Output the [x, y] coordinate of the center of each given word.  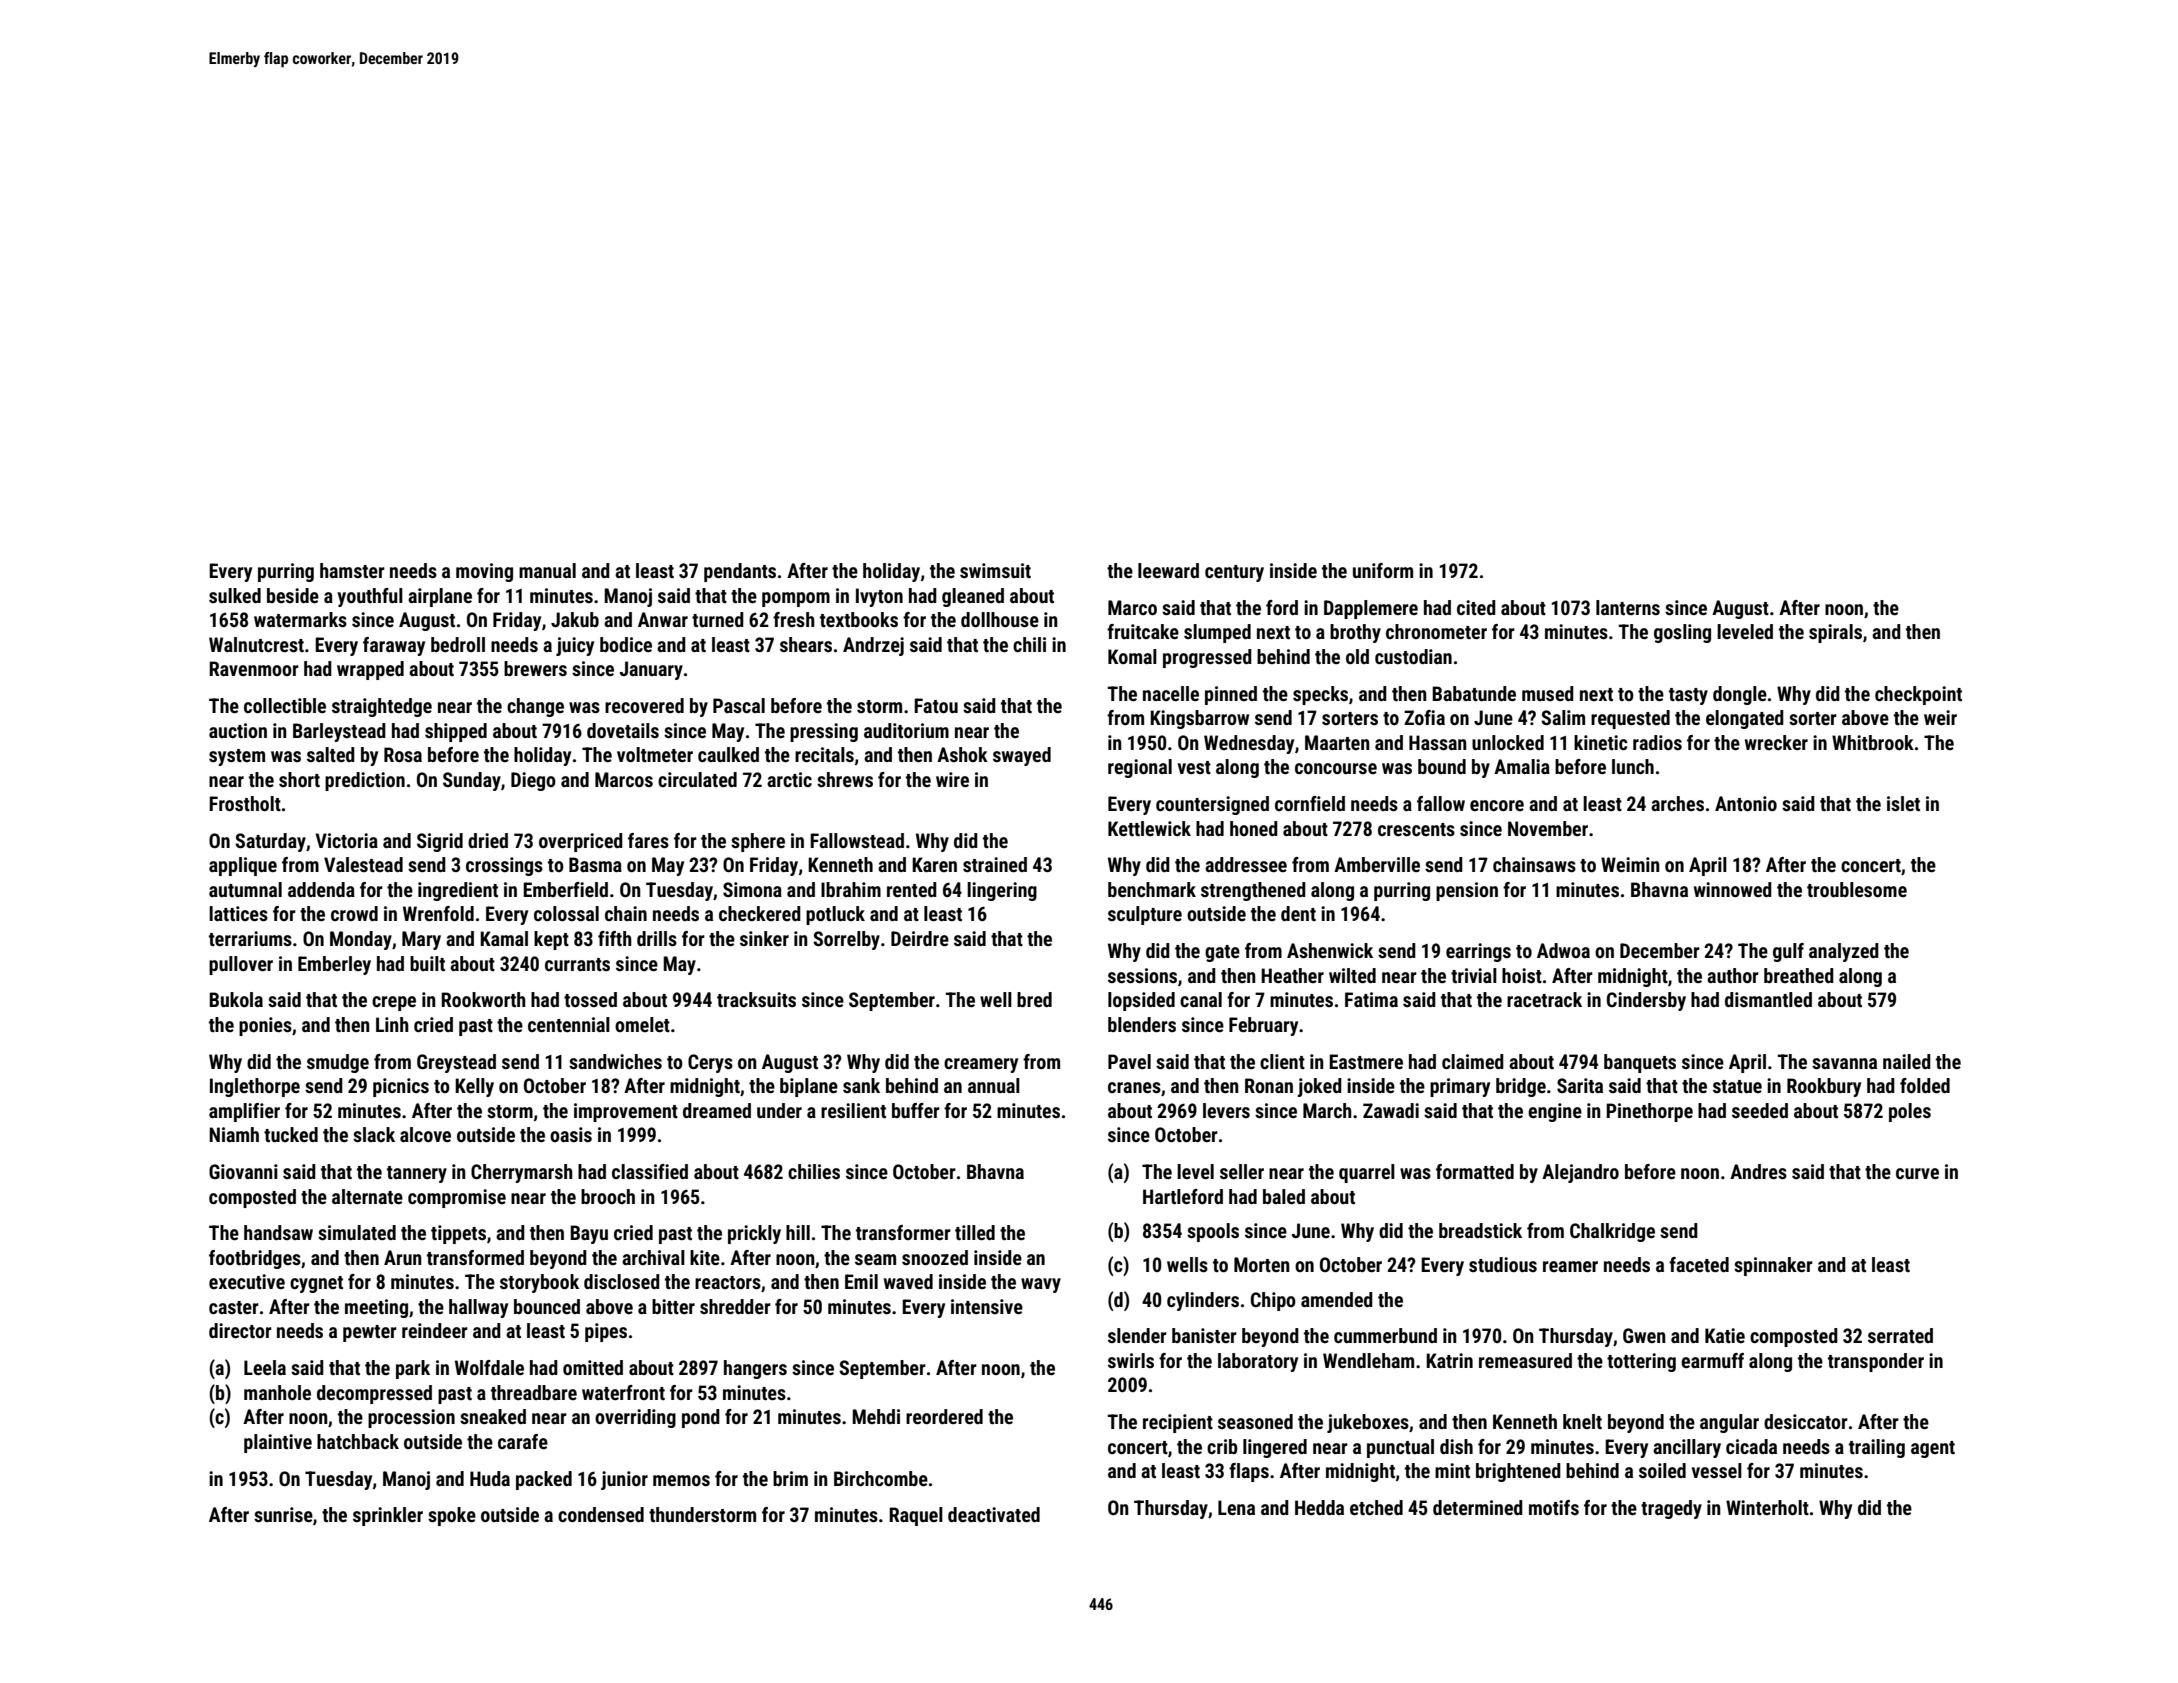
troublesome [1857, 889]
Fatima [1371, 999]
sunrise [283, 1514]
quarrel [1367, 1173]
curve [1917, 1173]
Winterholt [1767, 1507]
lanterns [1628, 607]
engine [1555, 1112]
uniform [1383, 570]
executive [247, 1281]
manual [547, 570]
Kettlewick [1149, 828]
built [427, 963]
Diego [533, 781]
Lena [1236, 1507]
